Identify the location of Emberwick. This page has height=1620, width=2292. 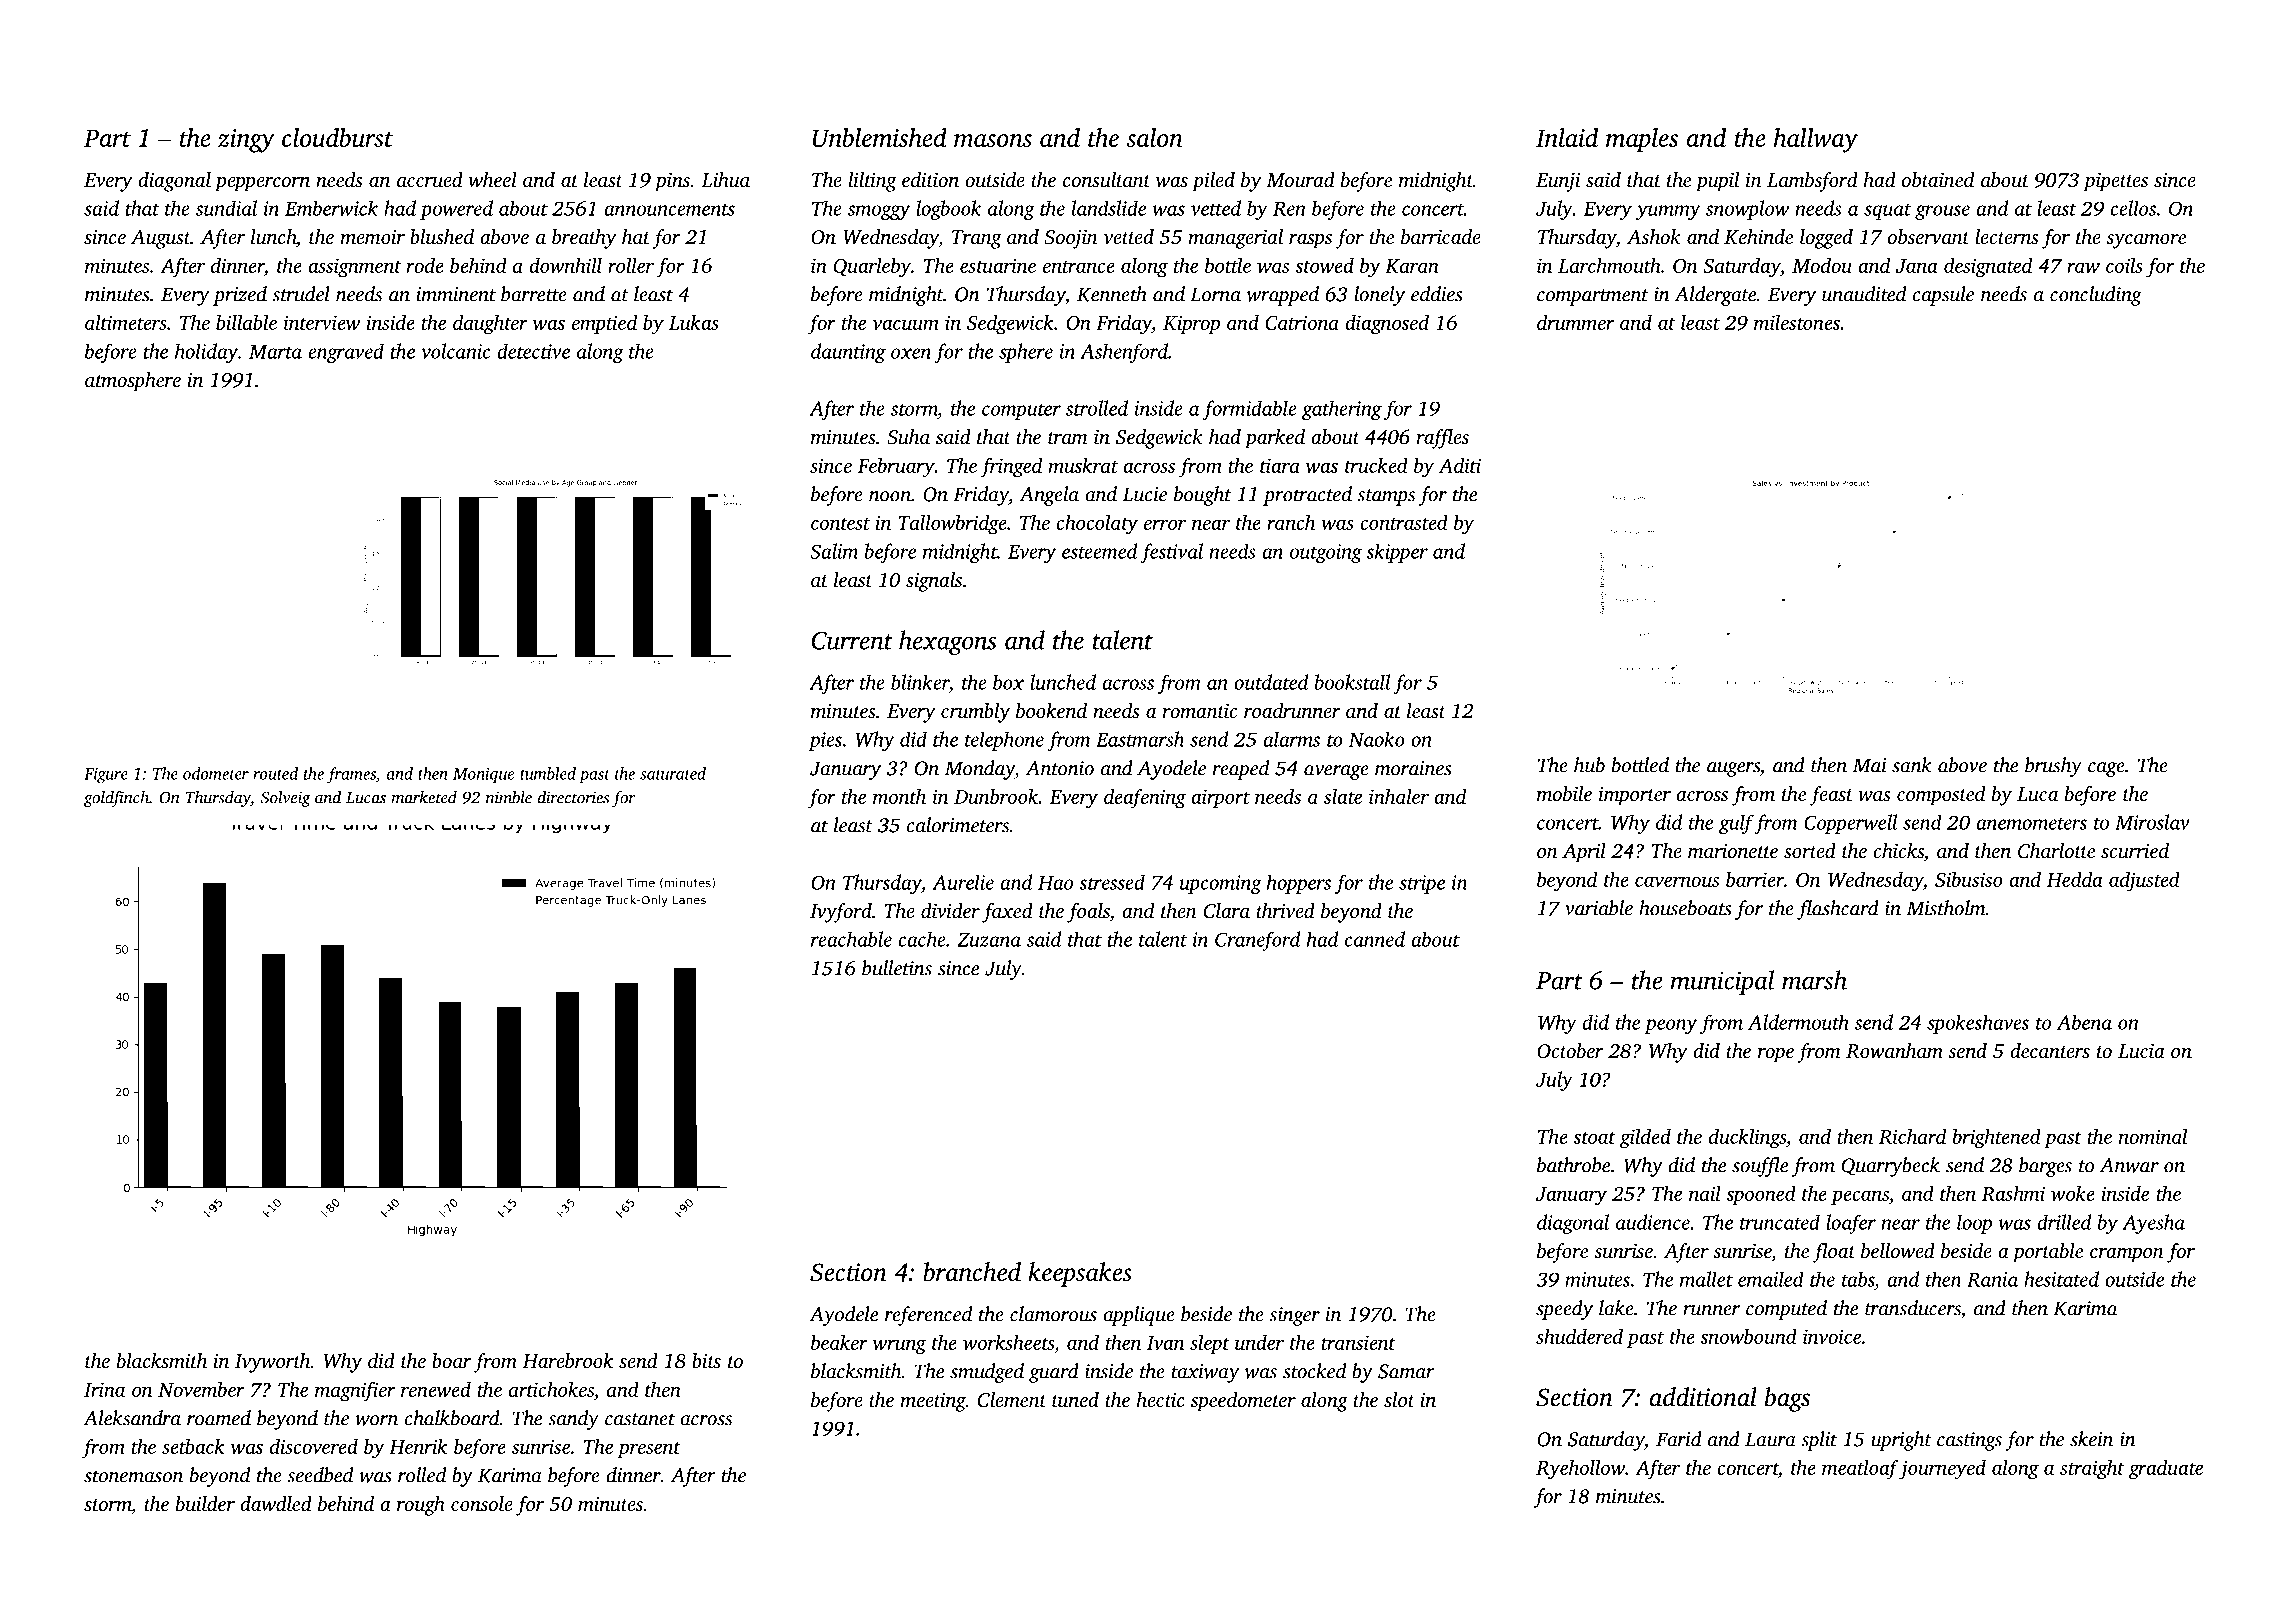
(331, 208).
